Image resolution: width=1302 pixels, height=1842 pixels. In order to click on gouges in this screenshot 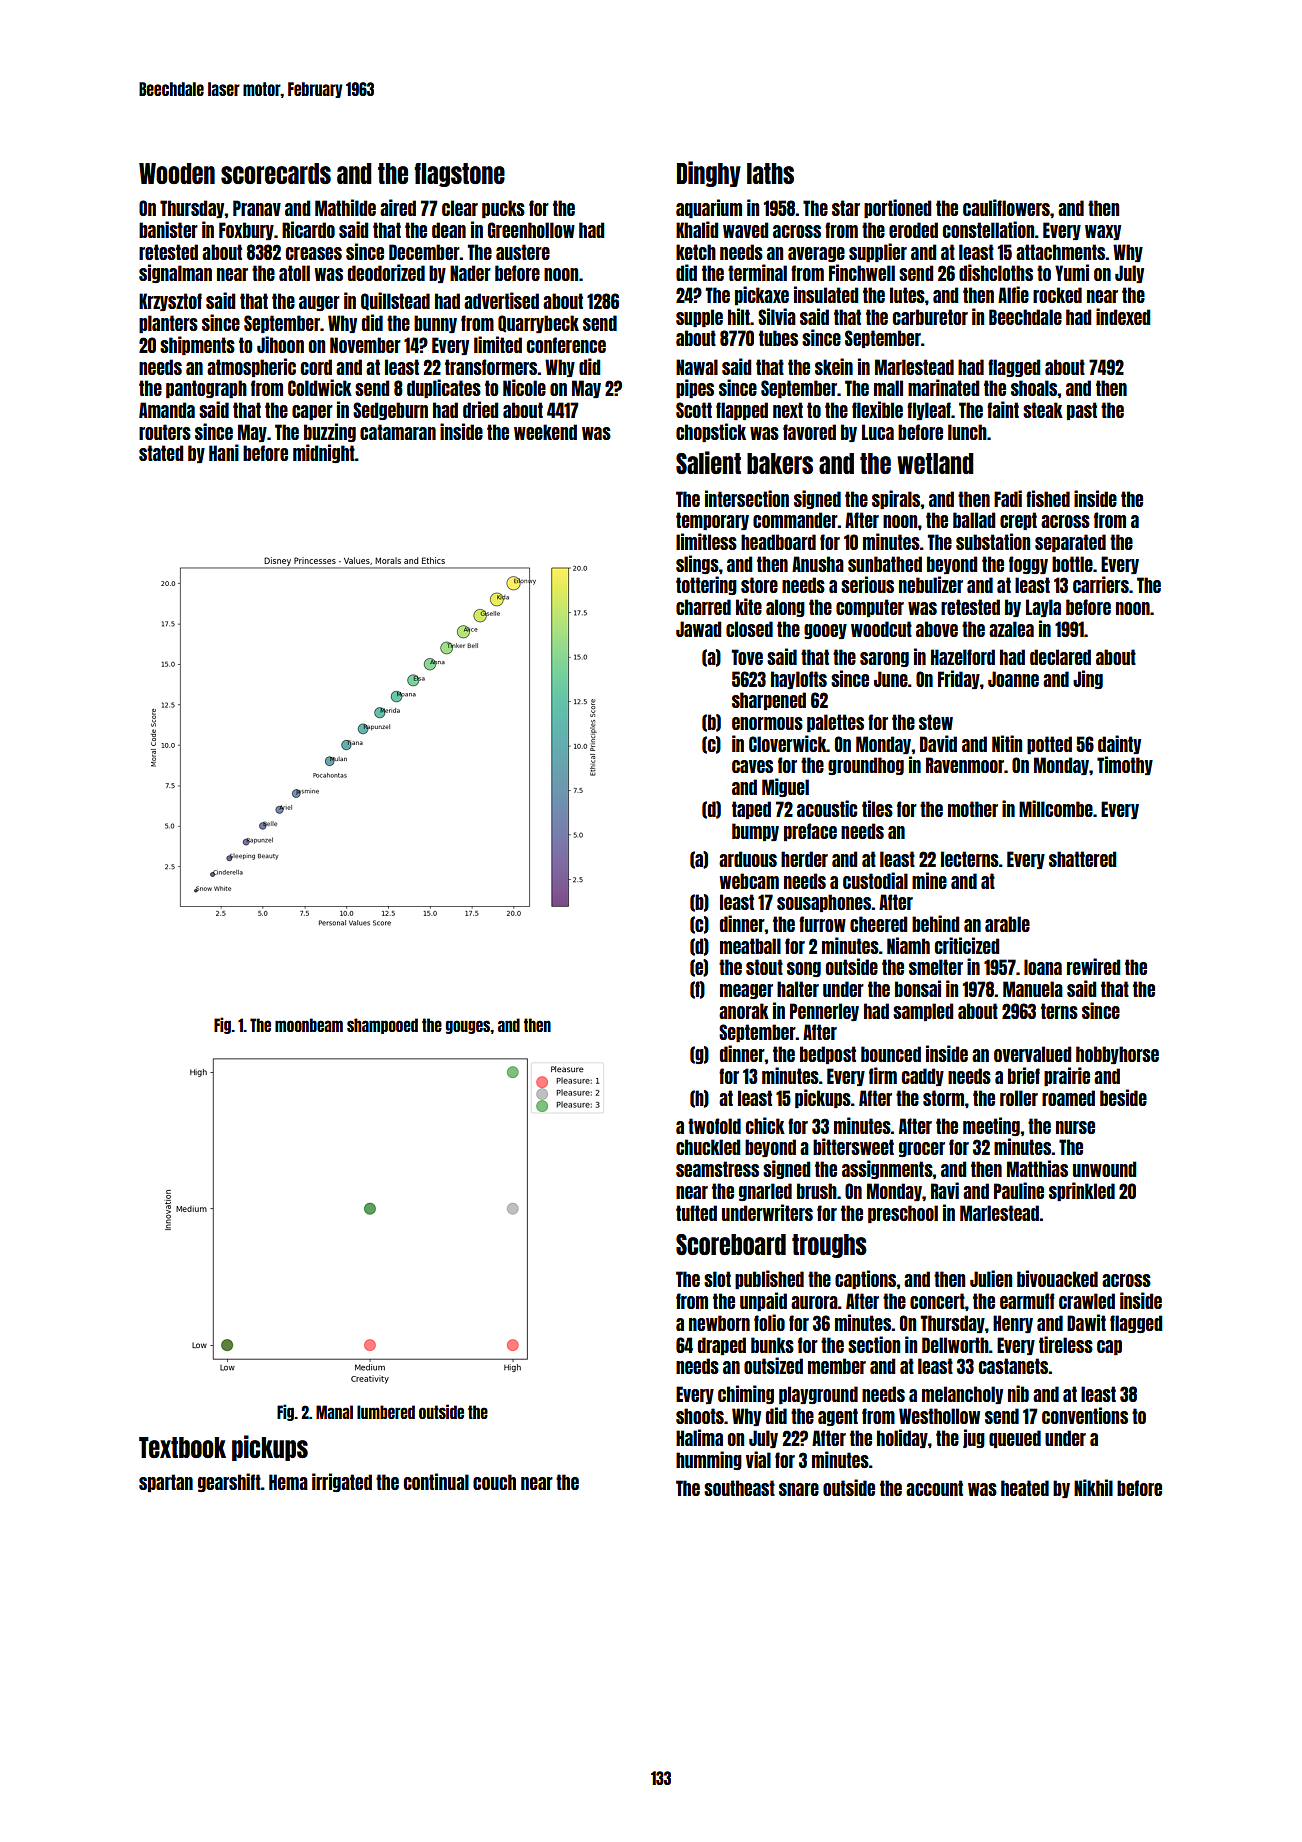, I will do `click(468, 1027)`.
